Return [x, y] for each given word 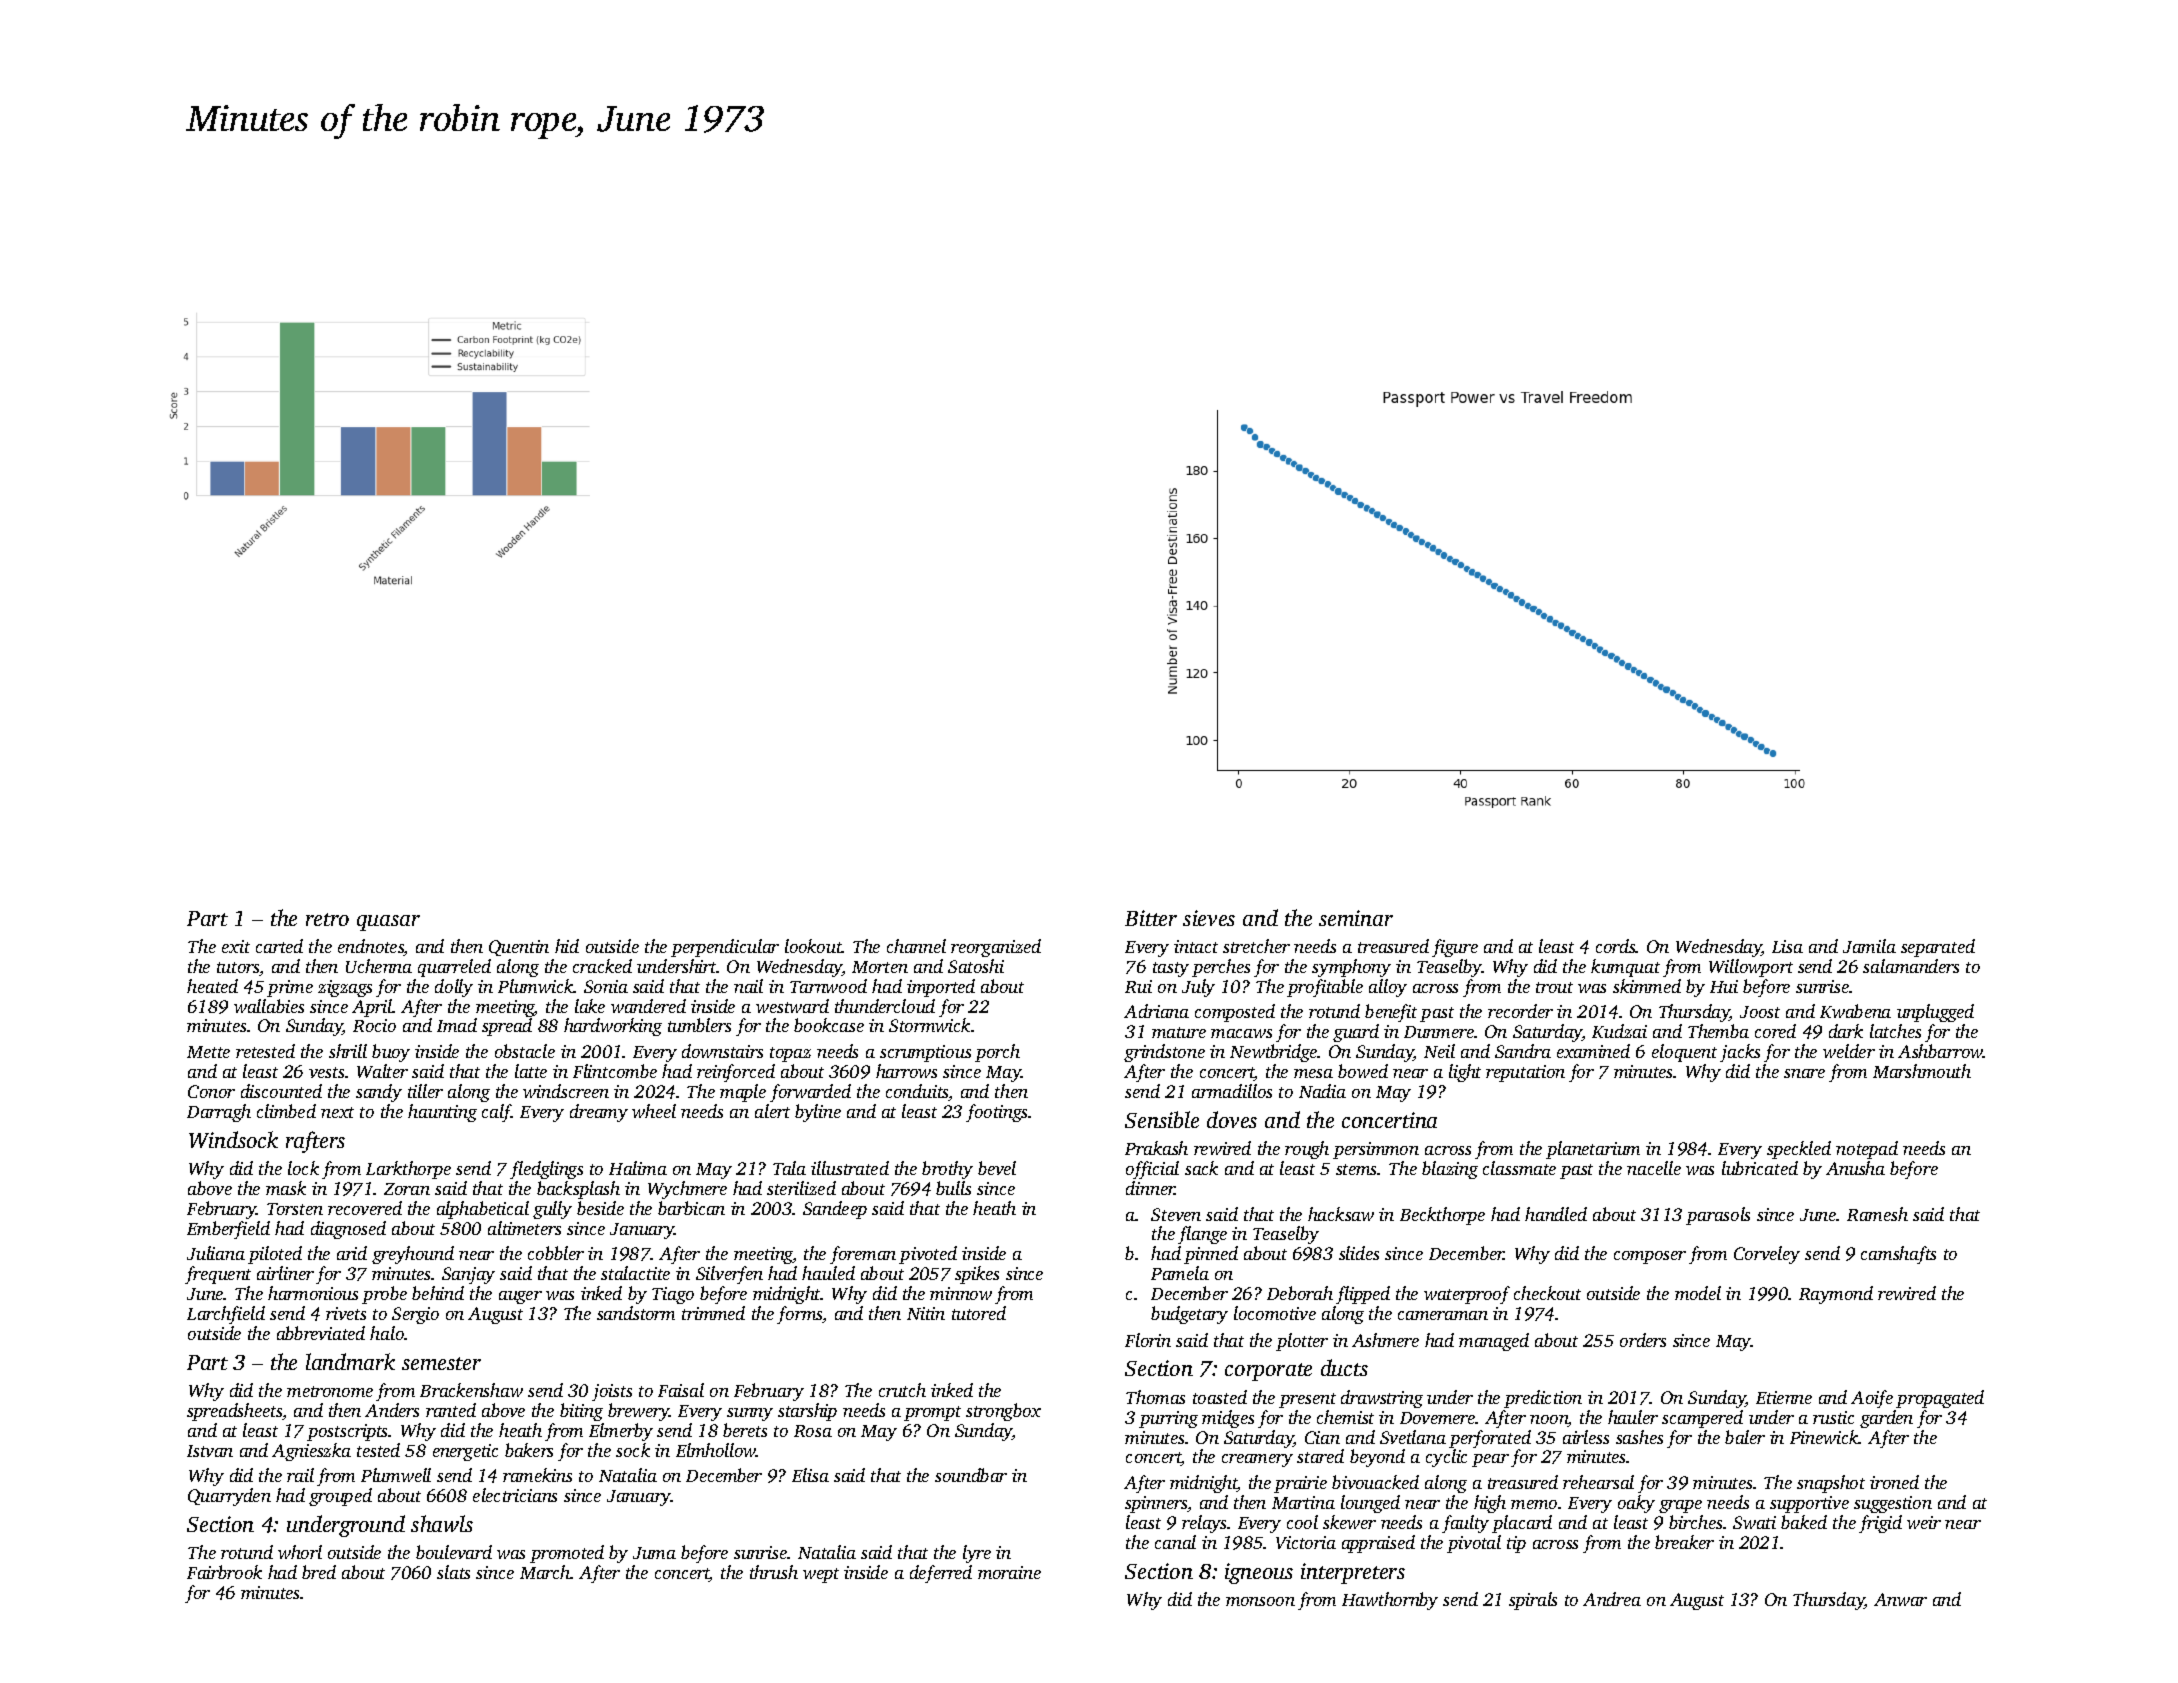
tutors [238, 969]
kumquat [1625, 968]
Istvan [210, 1451]
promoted [567, 1554]
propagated [1940, 1399]
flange [1202, 1235]
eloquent [1684, 1053]
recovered [365, 1208]
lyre [977, 1554]
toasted [1220, 1397]
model [1698, 1293]
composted [1235, 1013]
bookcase [829, 1025]
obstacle [525, 1051]
